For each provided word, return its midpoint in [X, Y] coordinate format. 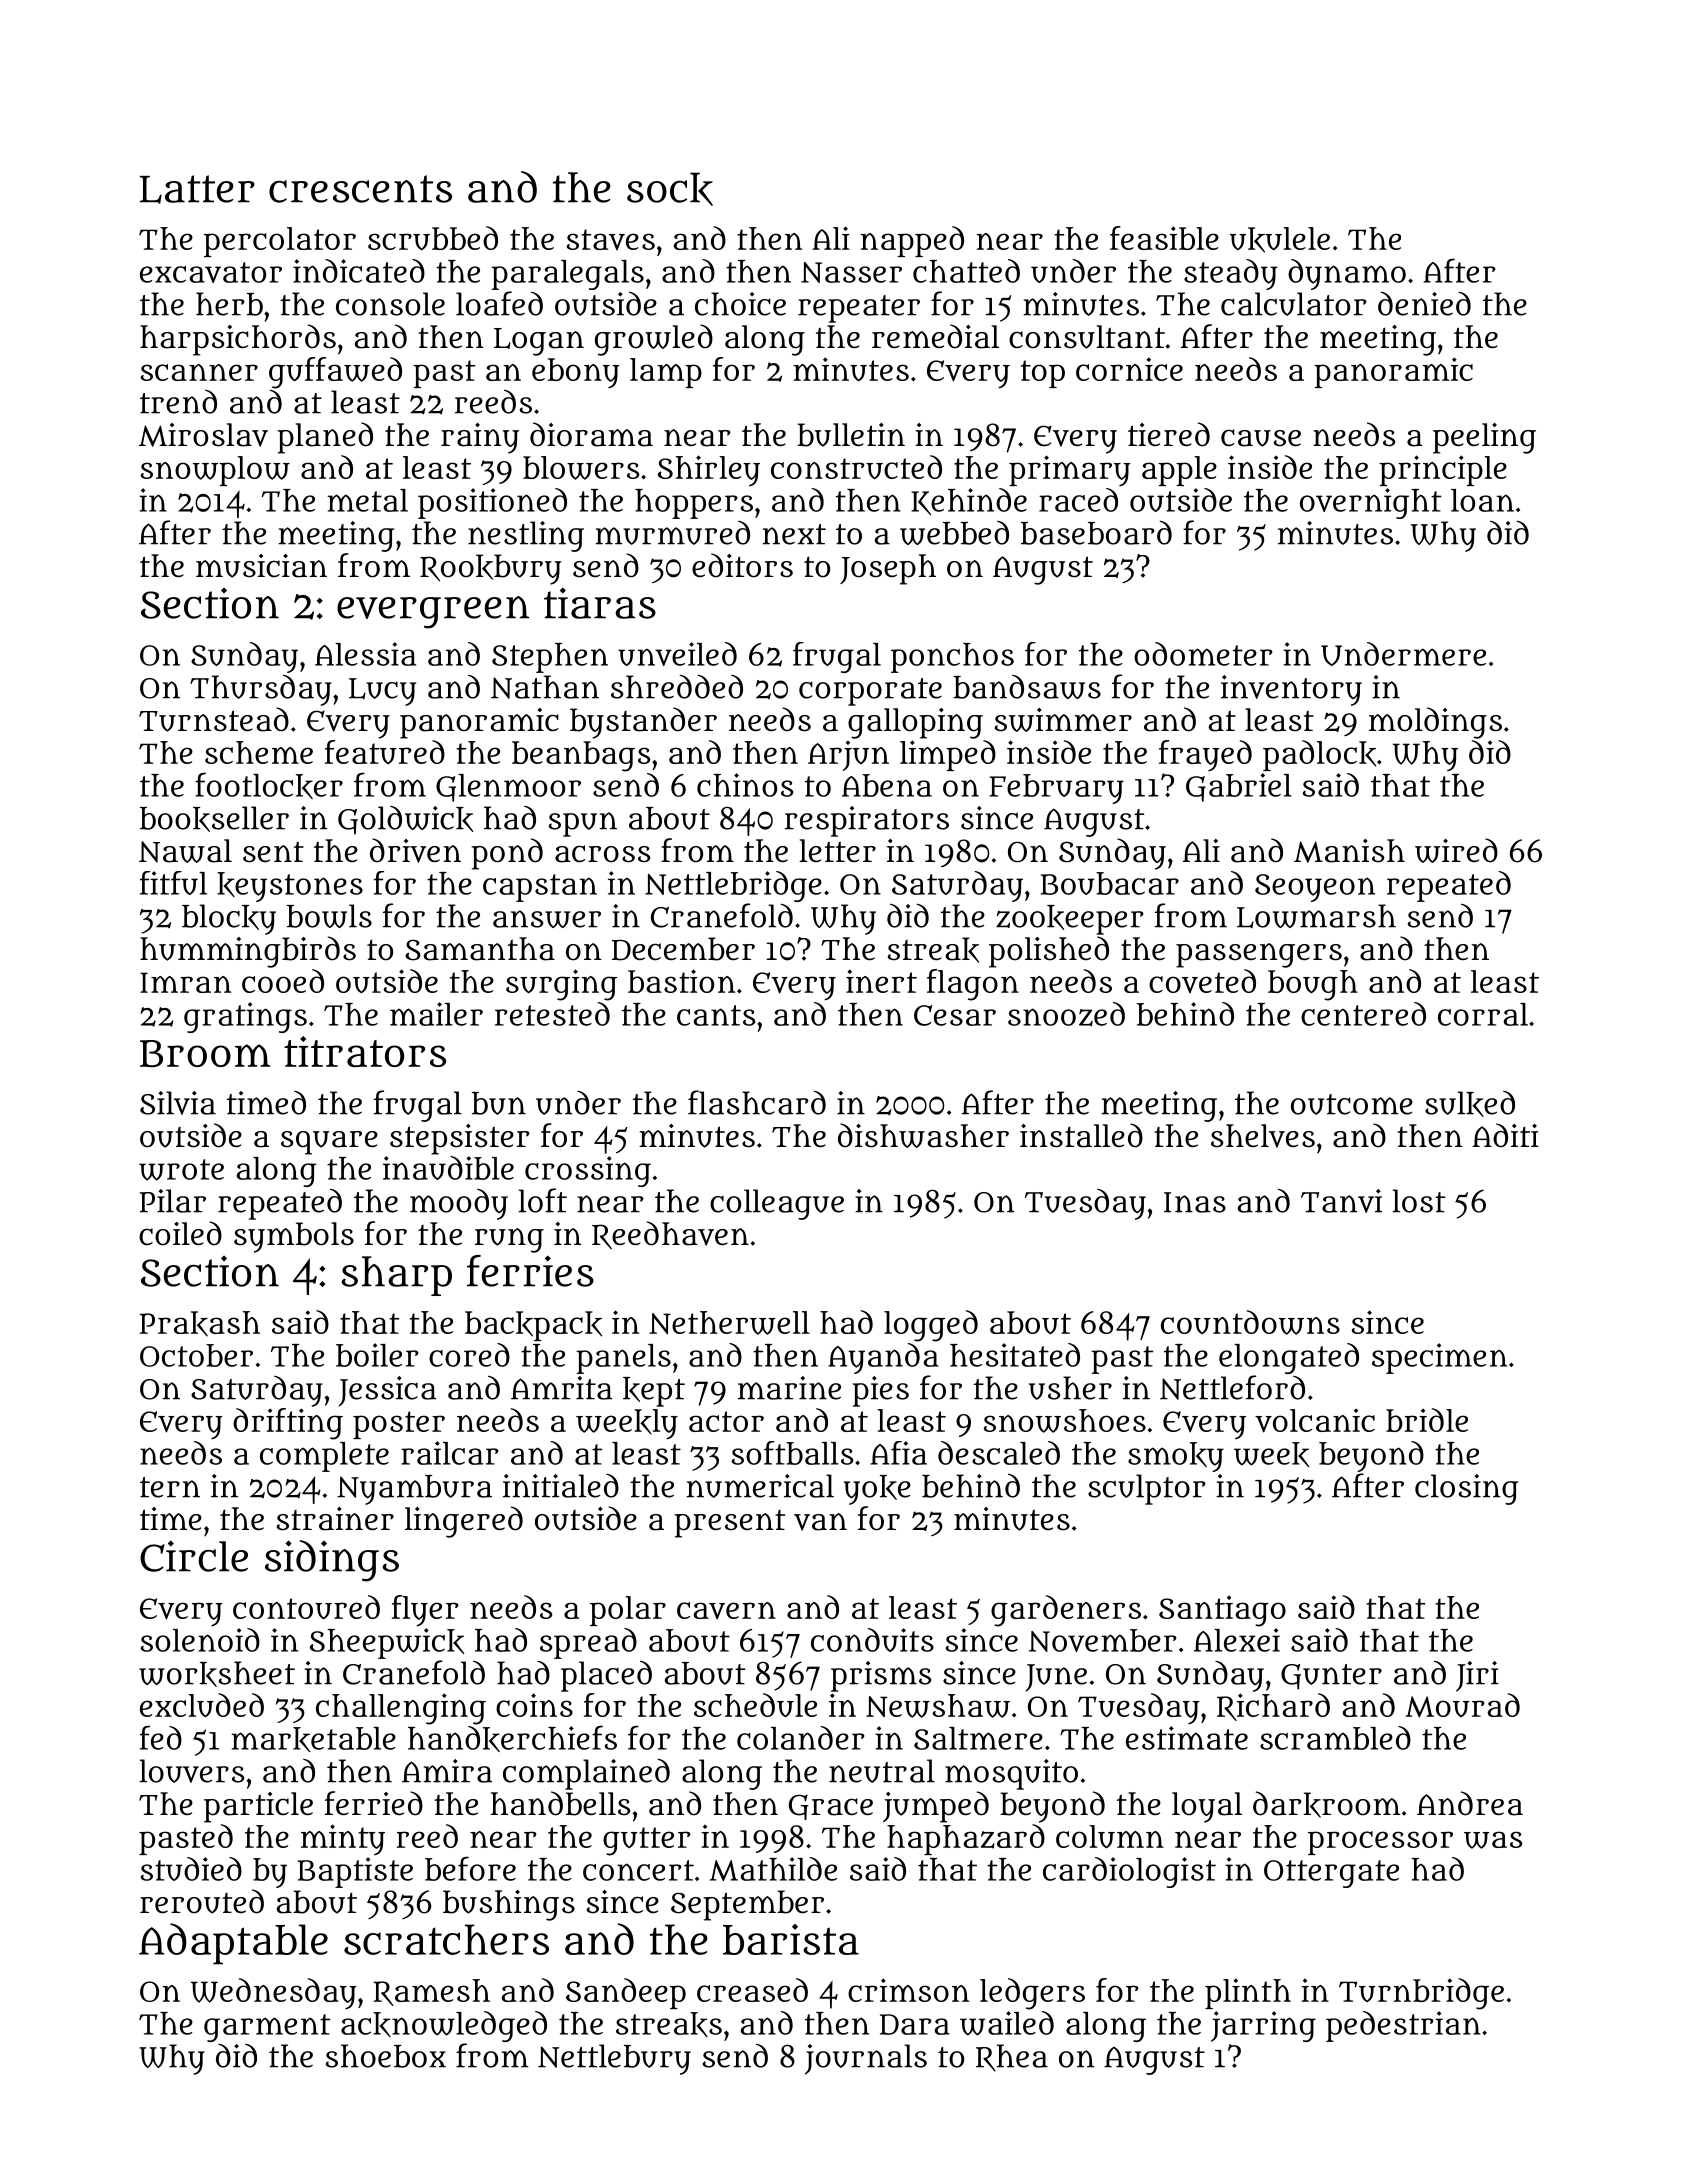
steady [1230, 274]
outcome [1352, 1104]
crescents [360, 189]
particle [258, 1807]
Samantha [480, 949]
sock [670, 189]
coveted [1202, 981]
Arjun [848, 756]
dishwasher [923, 1135]
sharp [396, 1276]
